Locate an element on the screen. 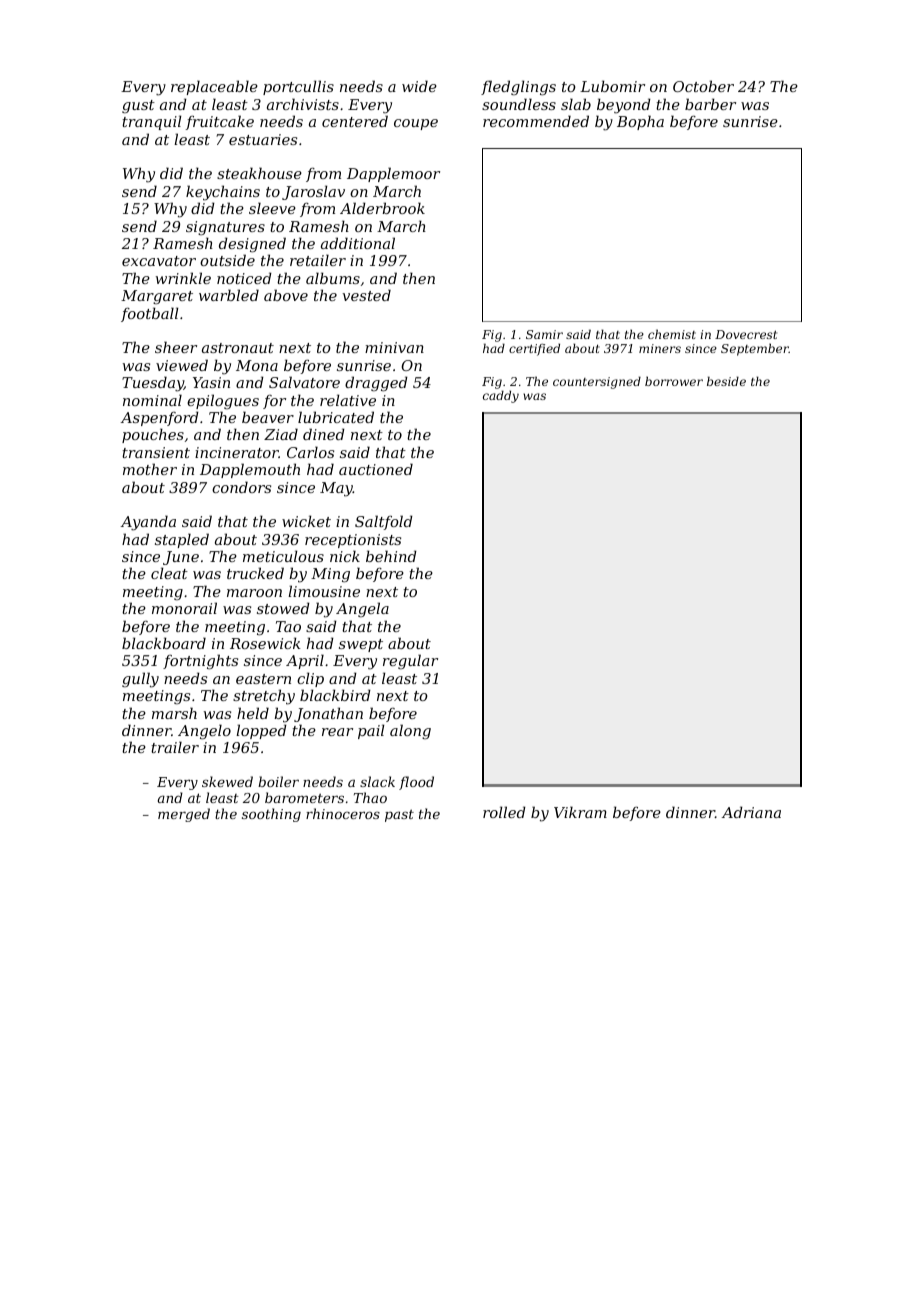 The image size is (924, 1311). Saltfold is located at coordinates (384, 522).
